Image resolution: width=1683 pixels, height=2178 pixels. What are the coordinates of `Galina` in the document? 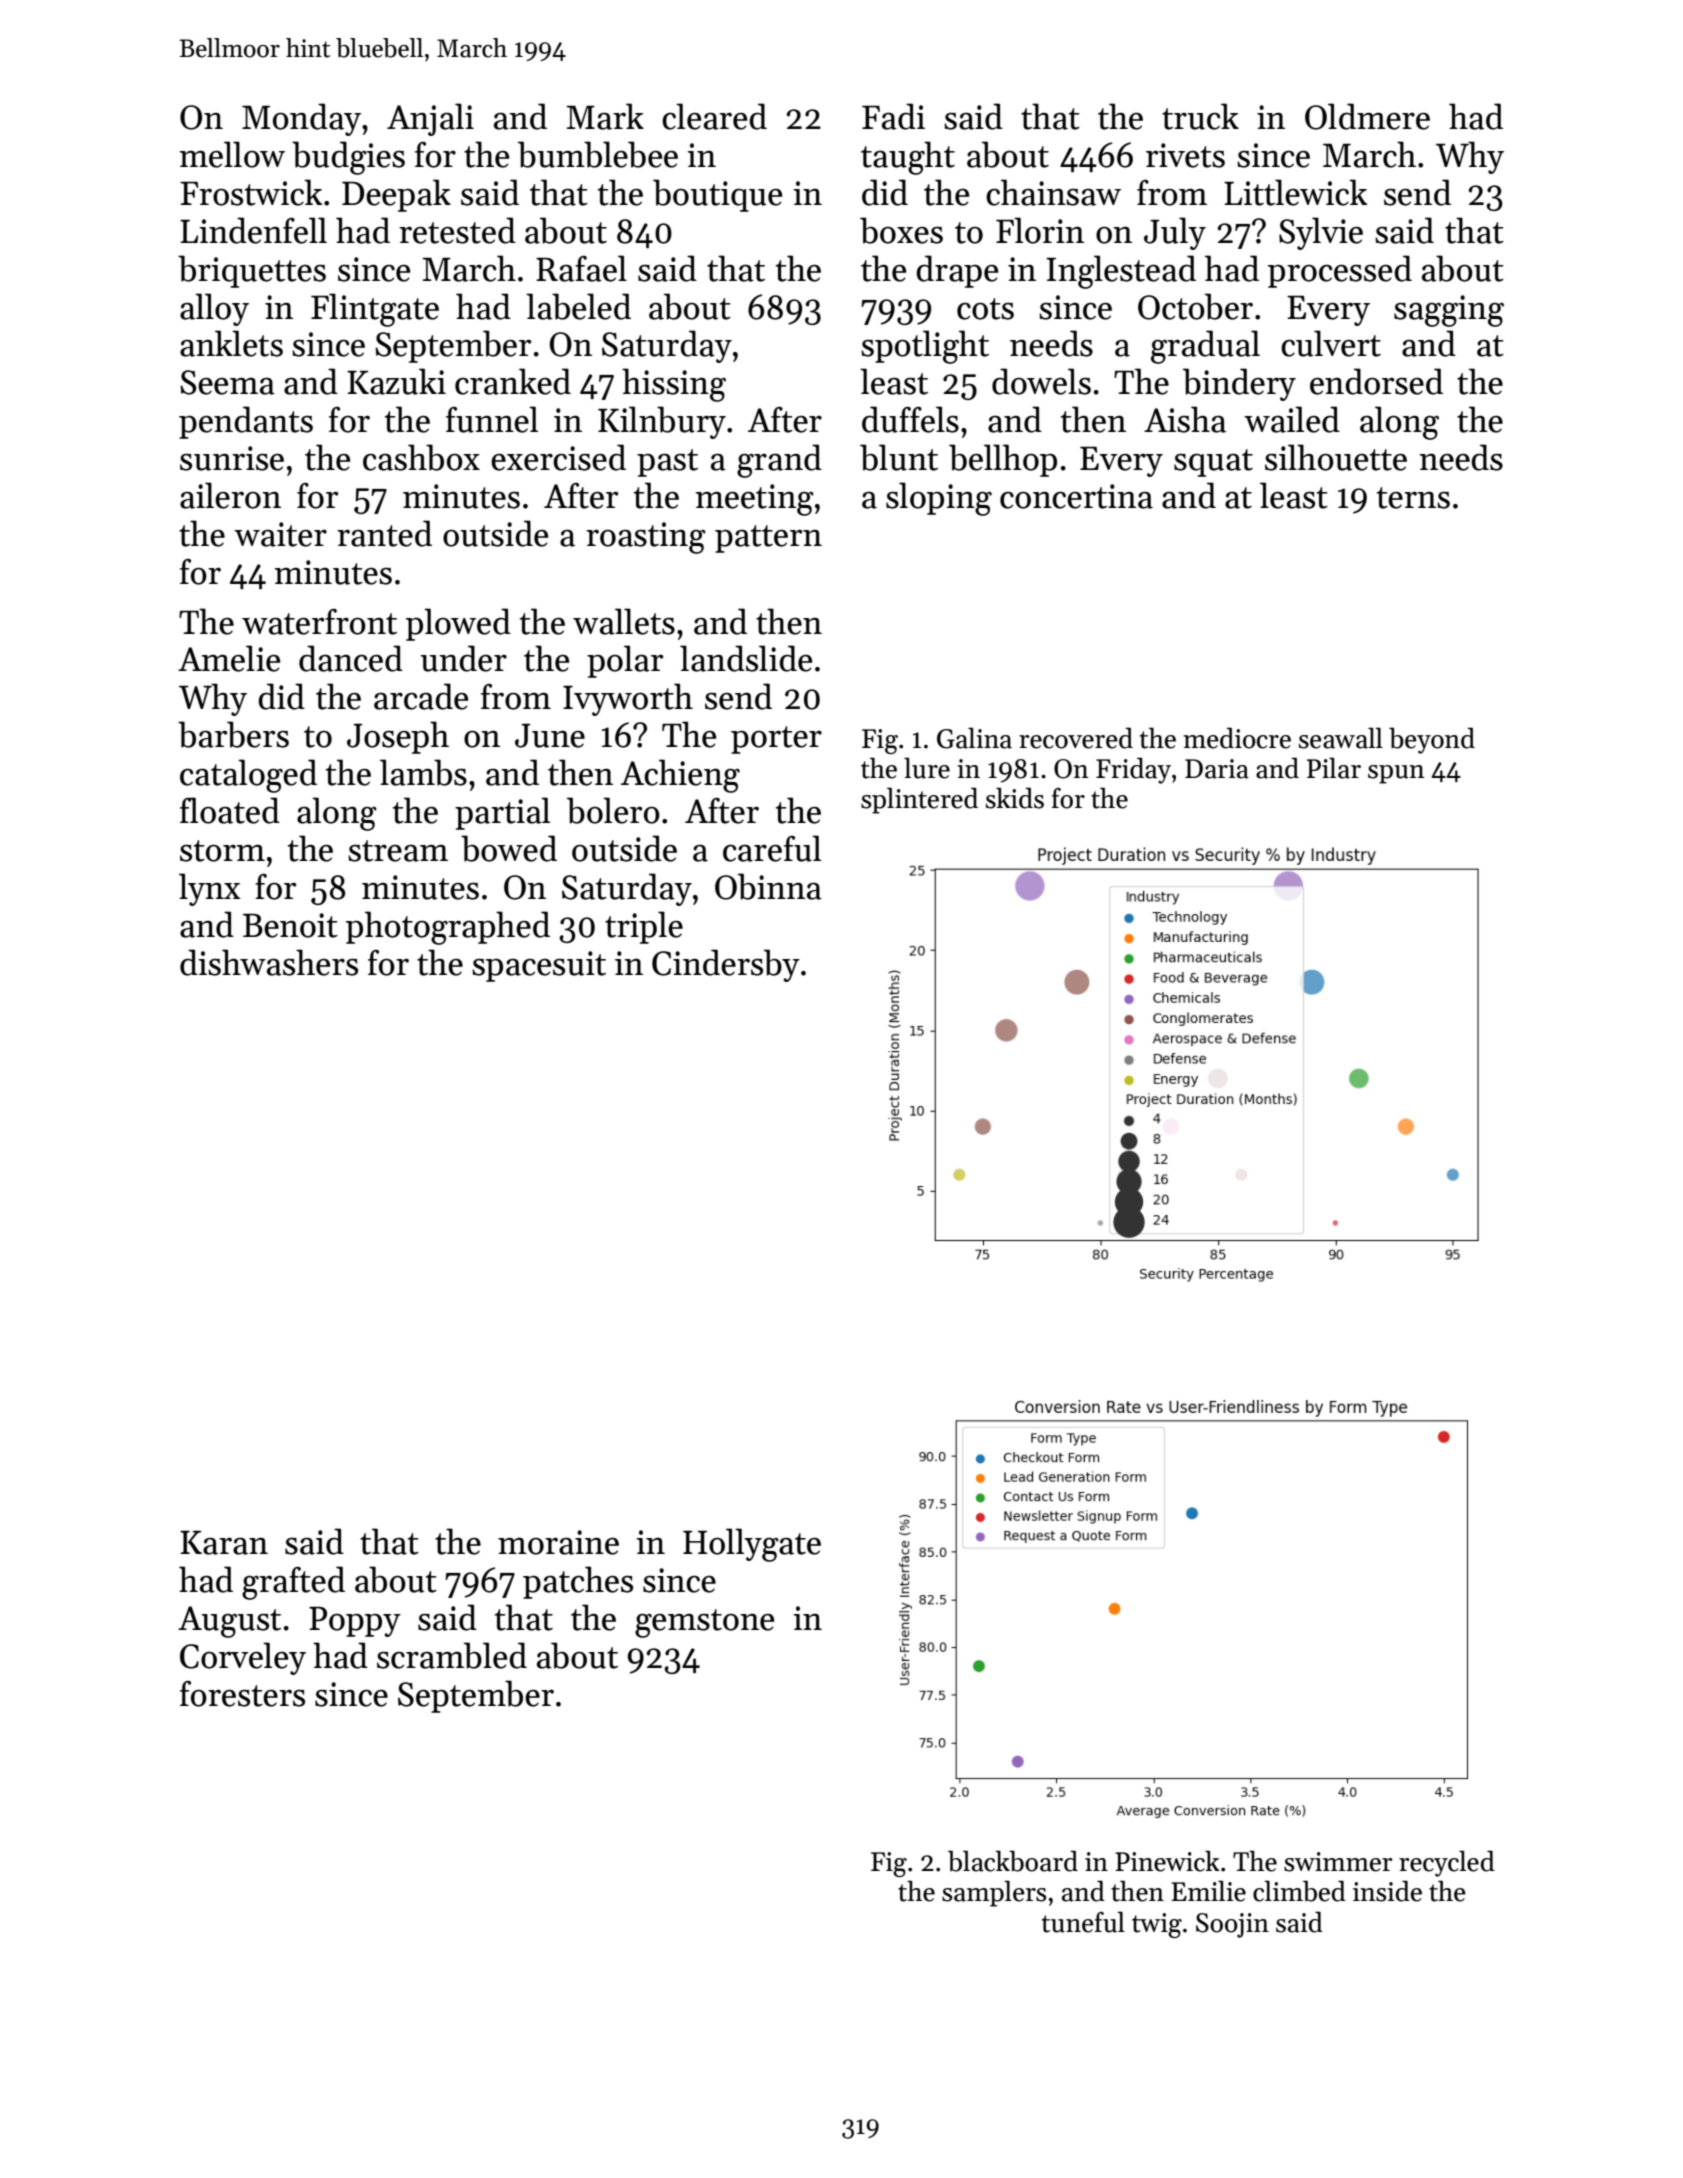 It's located at (974, 738).
